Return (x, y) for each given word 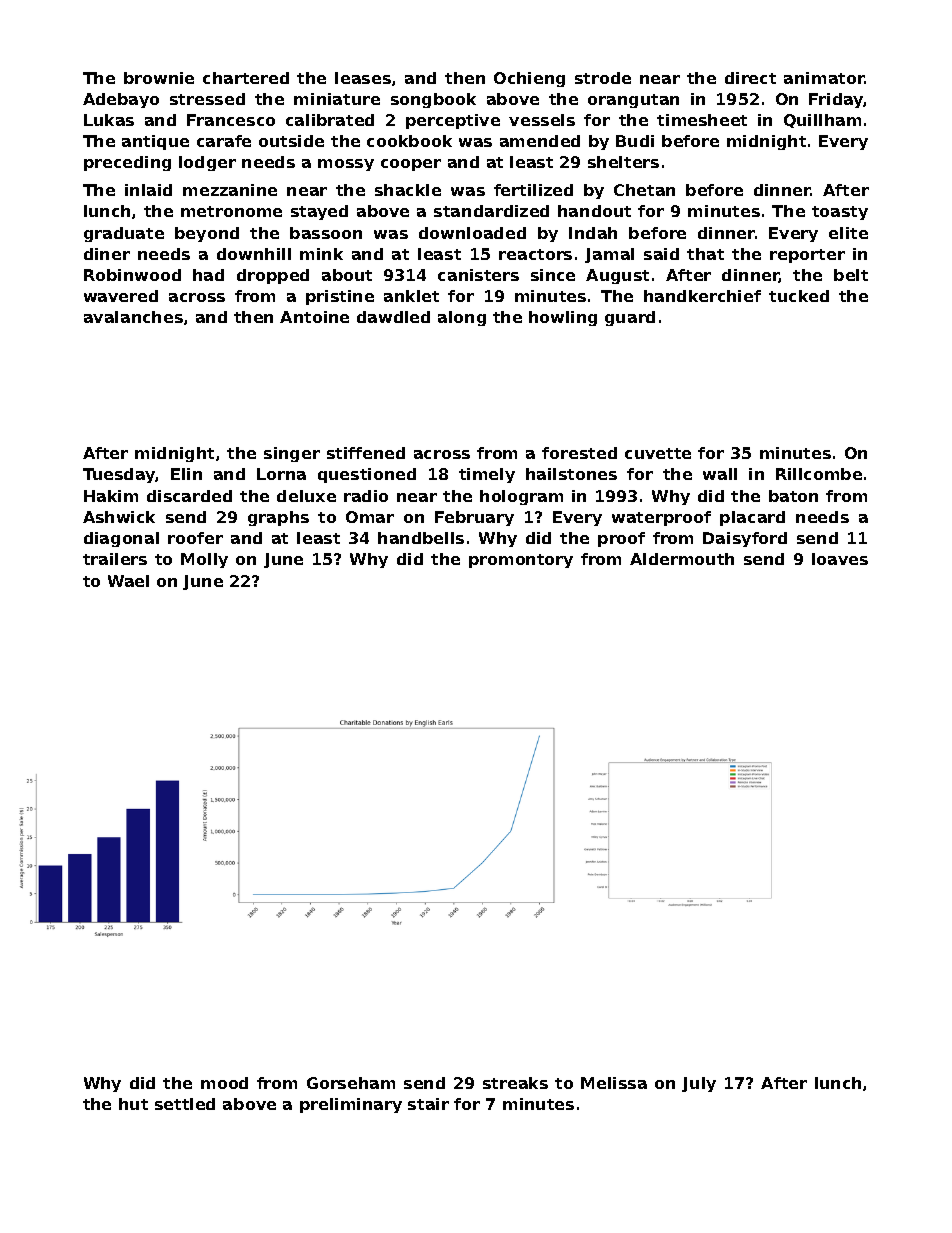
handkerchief (702, 296)
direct (750, 78)
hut (133, 1104)
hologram (521, 497)
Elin (186, 474)
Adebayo (121, 100)
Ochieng (529, 79)
